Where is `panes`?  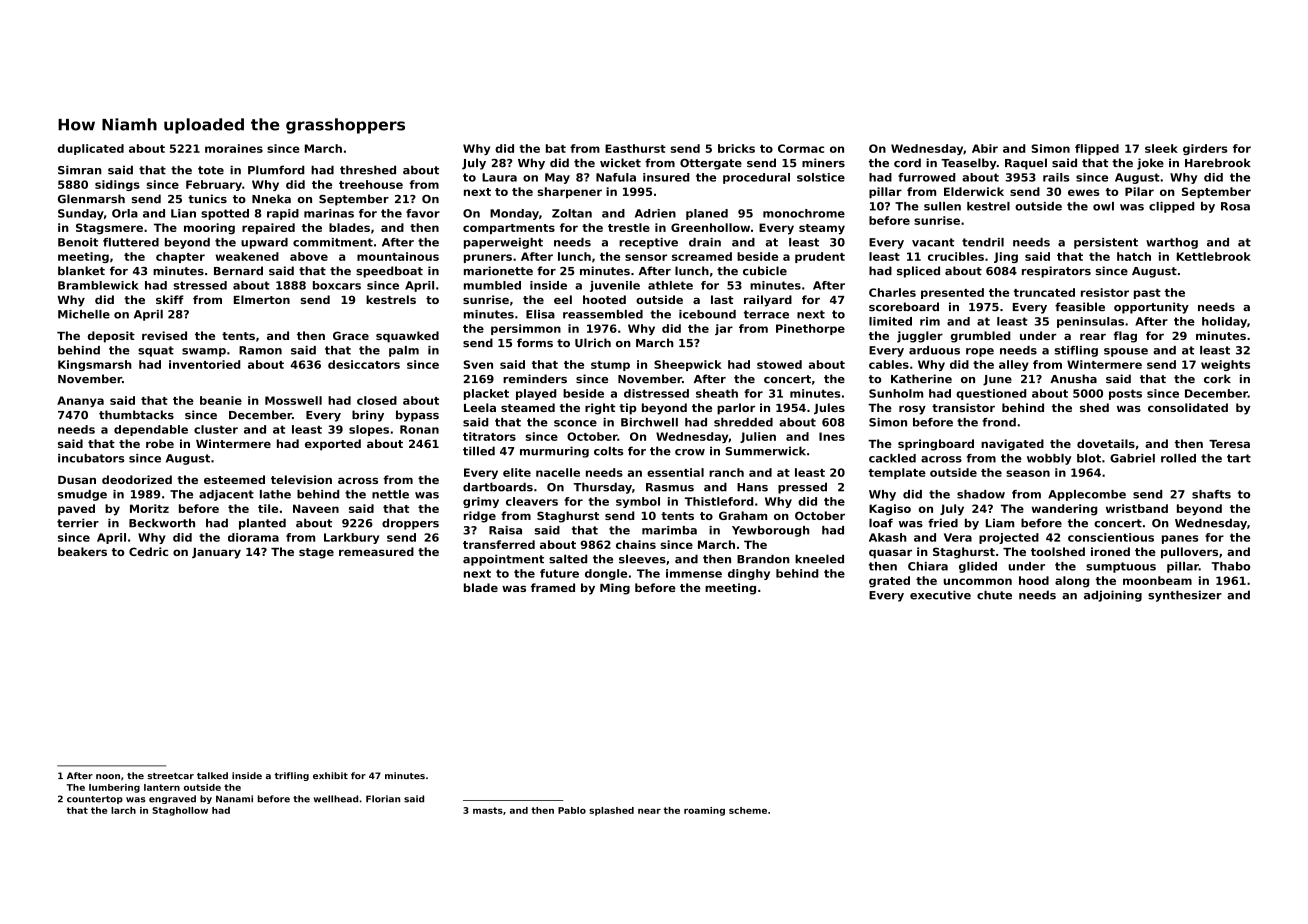
panes is located at coordinates (1180, 539).
